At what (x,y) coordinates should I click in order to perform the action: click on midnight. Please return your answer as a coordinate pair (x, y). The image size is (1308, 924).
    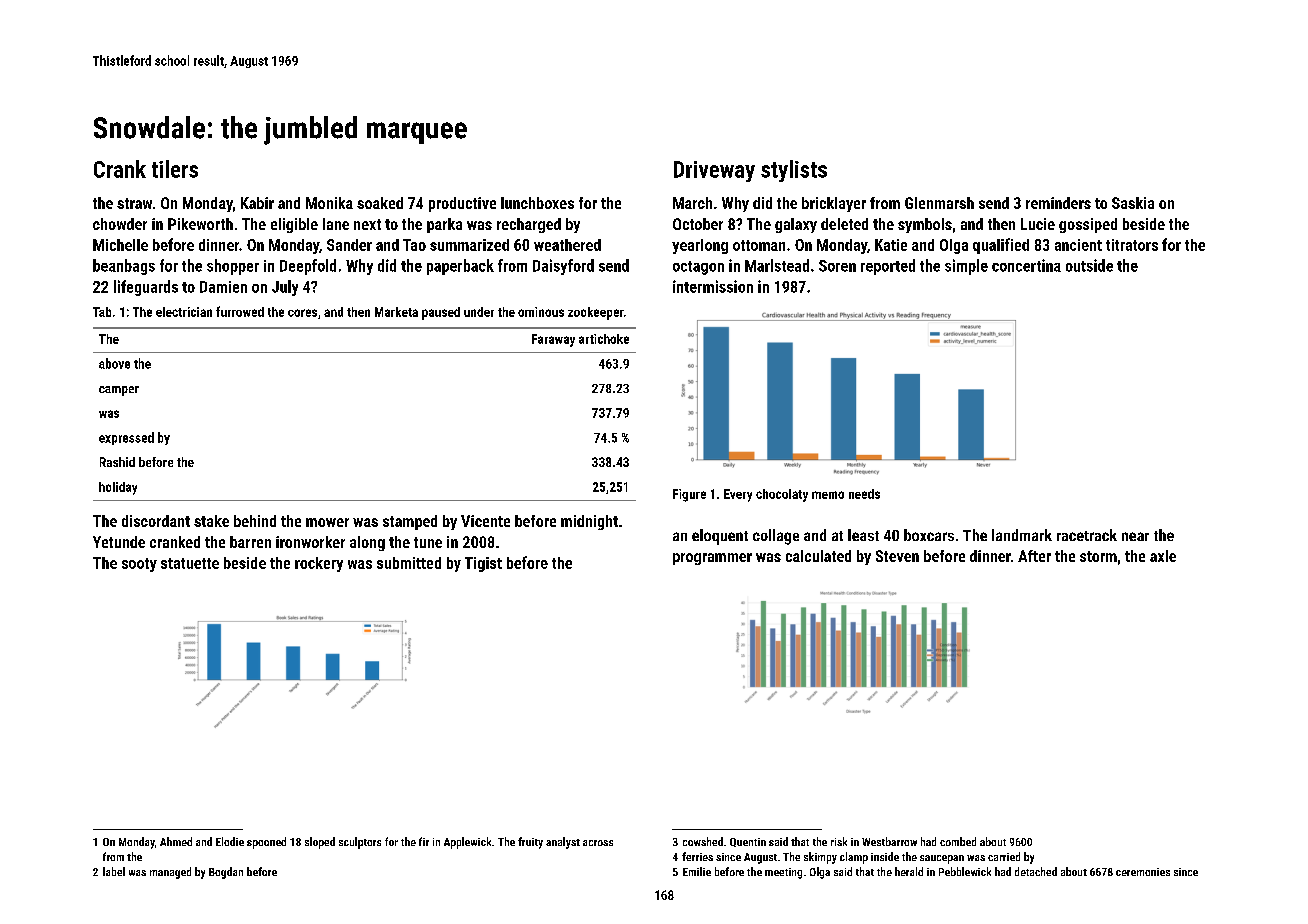
    Looking at the image, I should click on (589, 522).
